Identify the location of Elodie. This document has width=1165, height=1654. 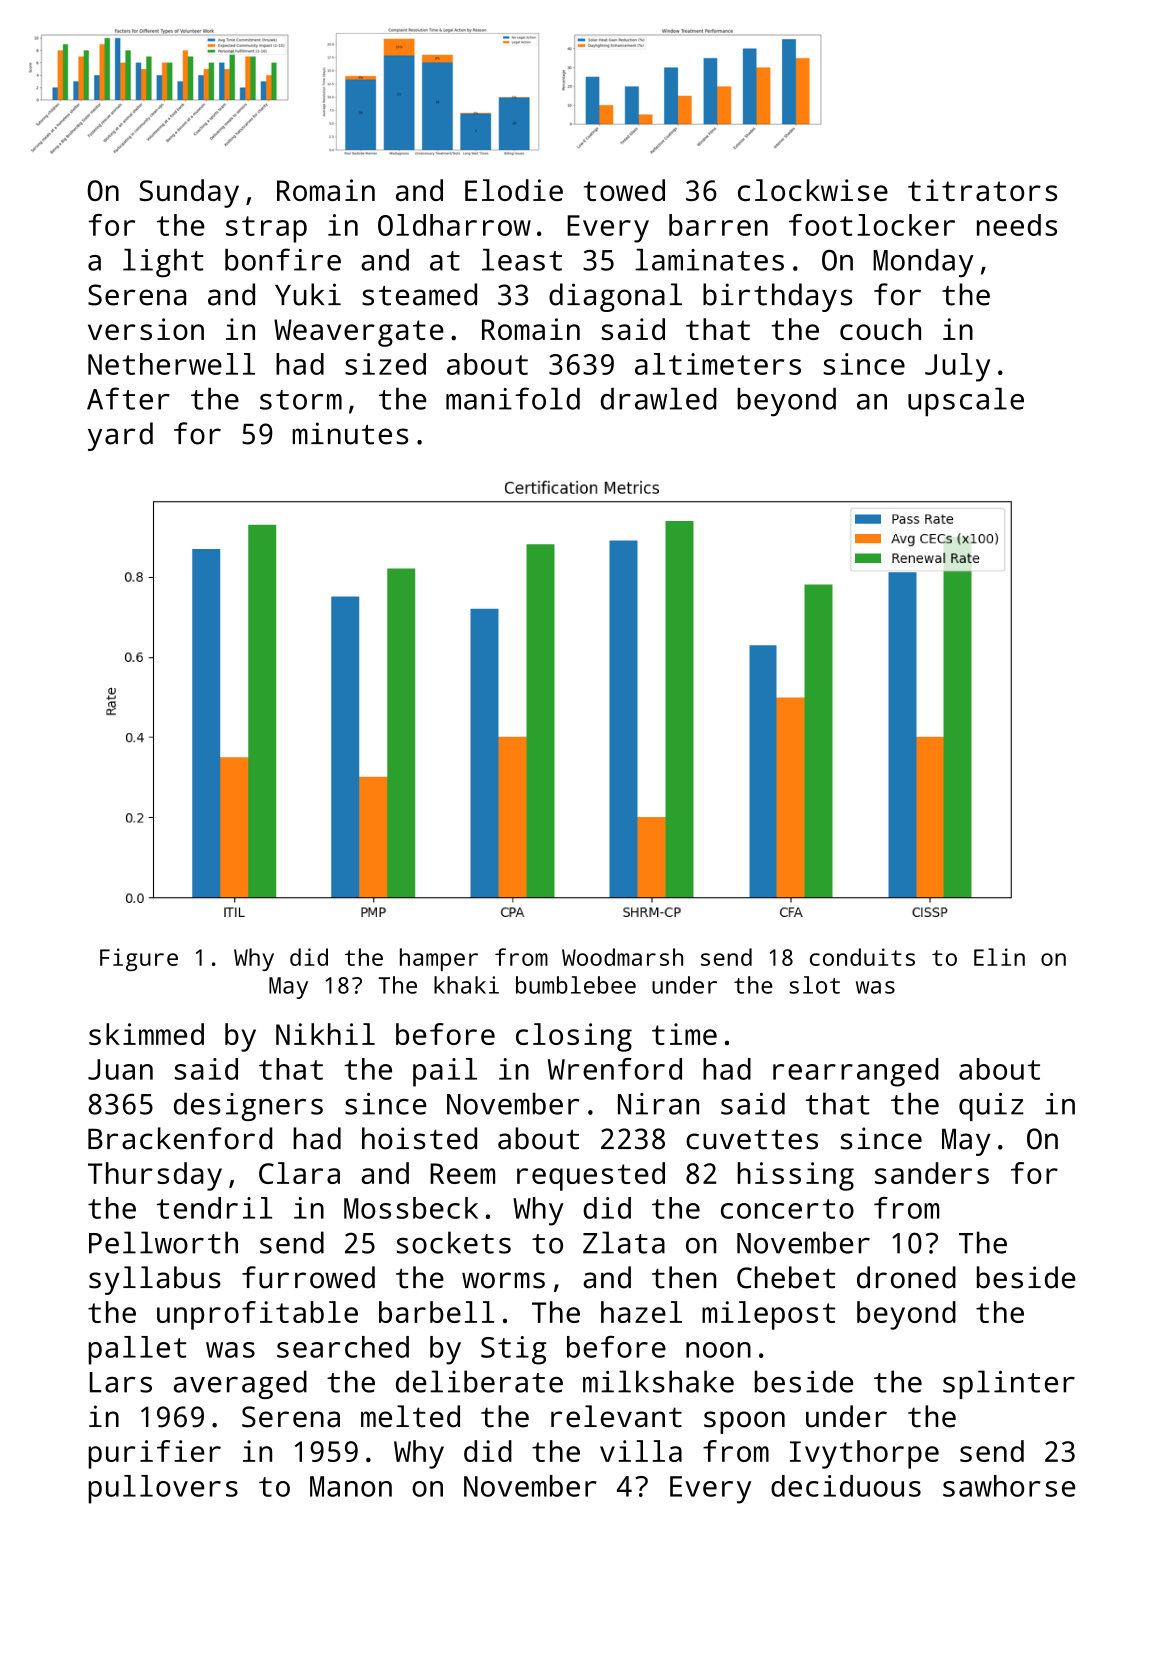
(514, 190).
